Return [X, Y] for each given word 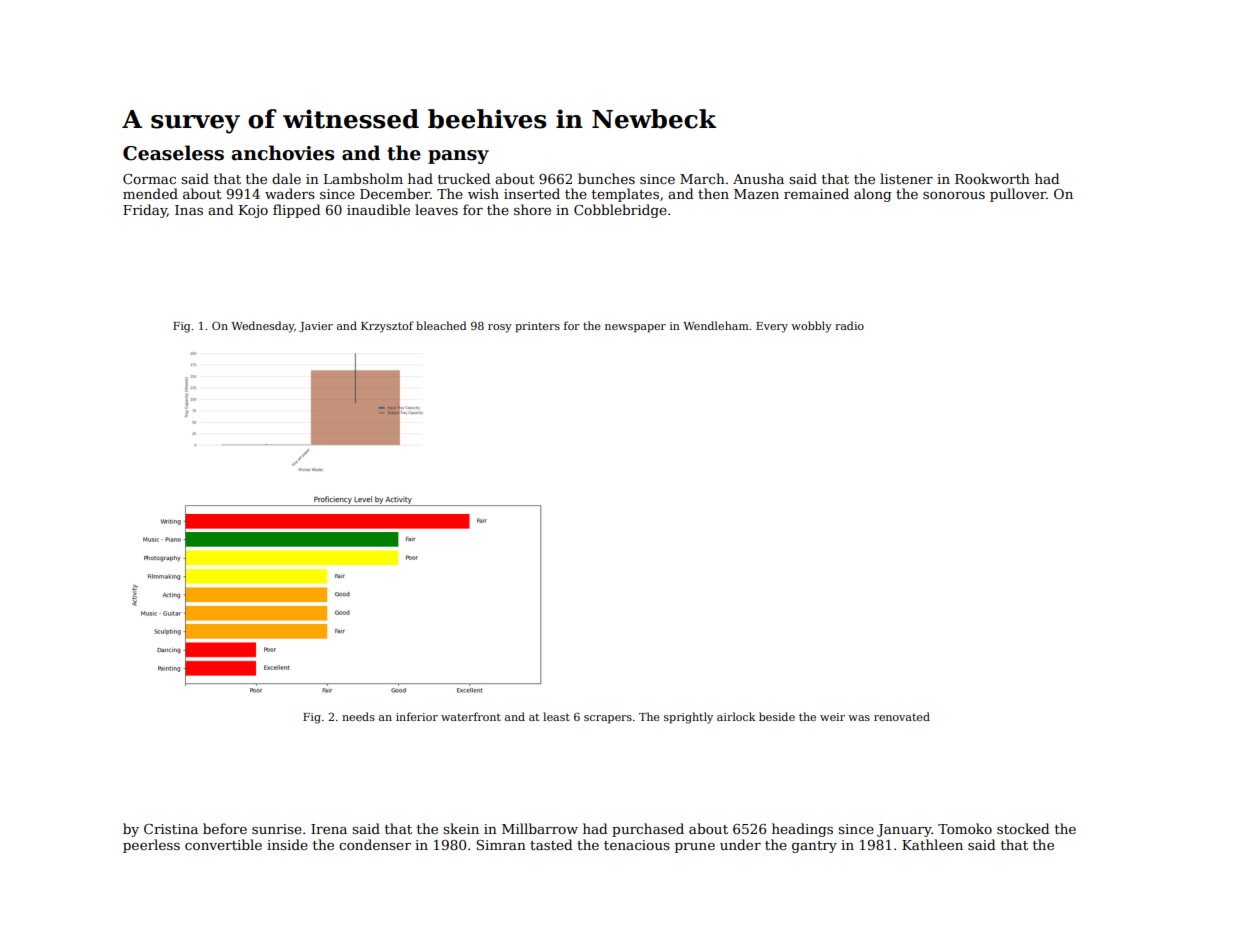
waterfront [471, 716]
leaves [436, 209]
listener [906, 178]
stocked [1023, 828]
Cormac [149, 179]
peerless [151, 846]
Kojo [253, 211]
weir [832, 717]
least [556, 716]
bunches [606, 178]
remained [816, 193]
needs [358, 716]
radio [849, 325]
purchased [648, 830]
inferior [417, 716]
